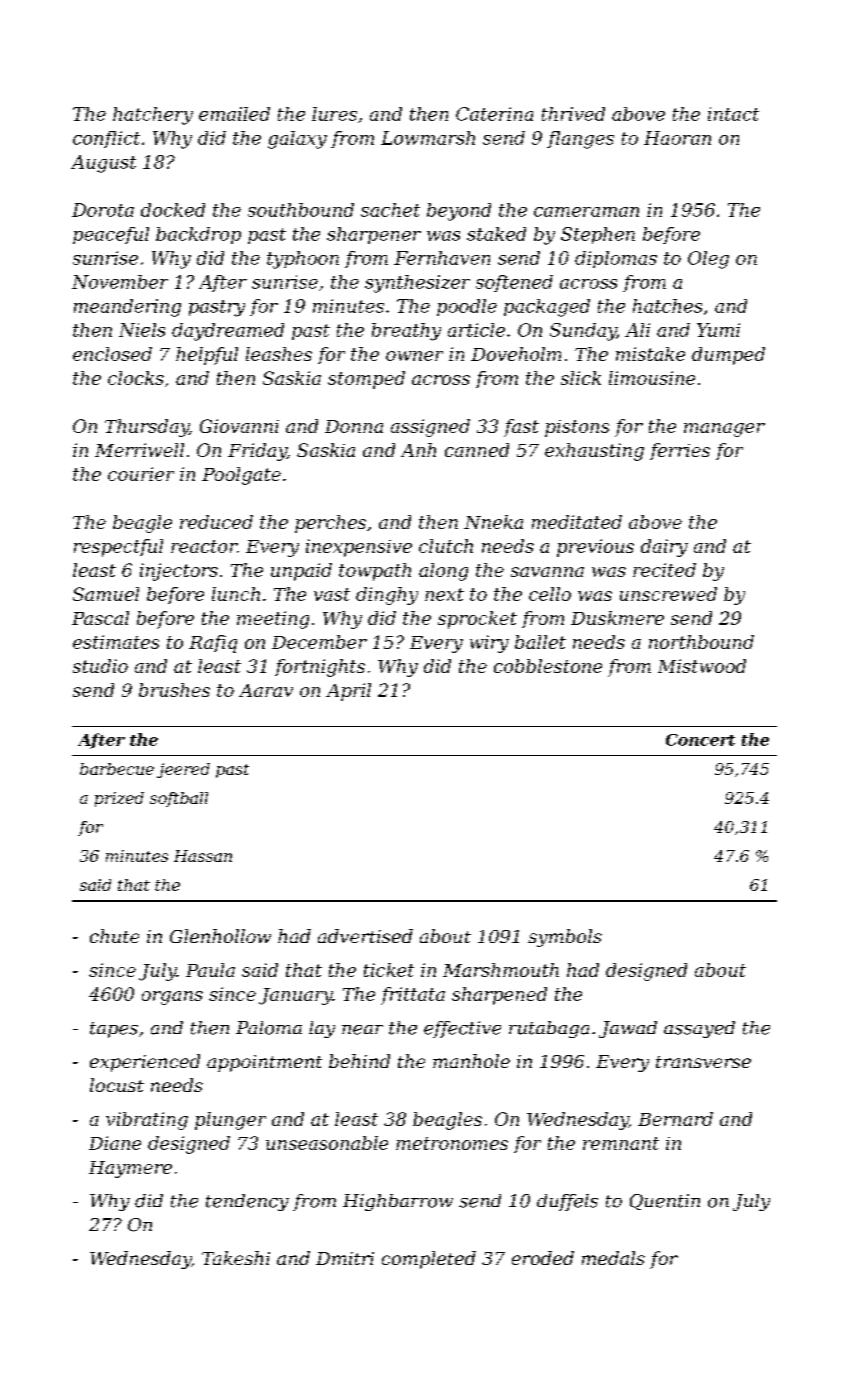  I want to click on article, so click(476, 330).
